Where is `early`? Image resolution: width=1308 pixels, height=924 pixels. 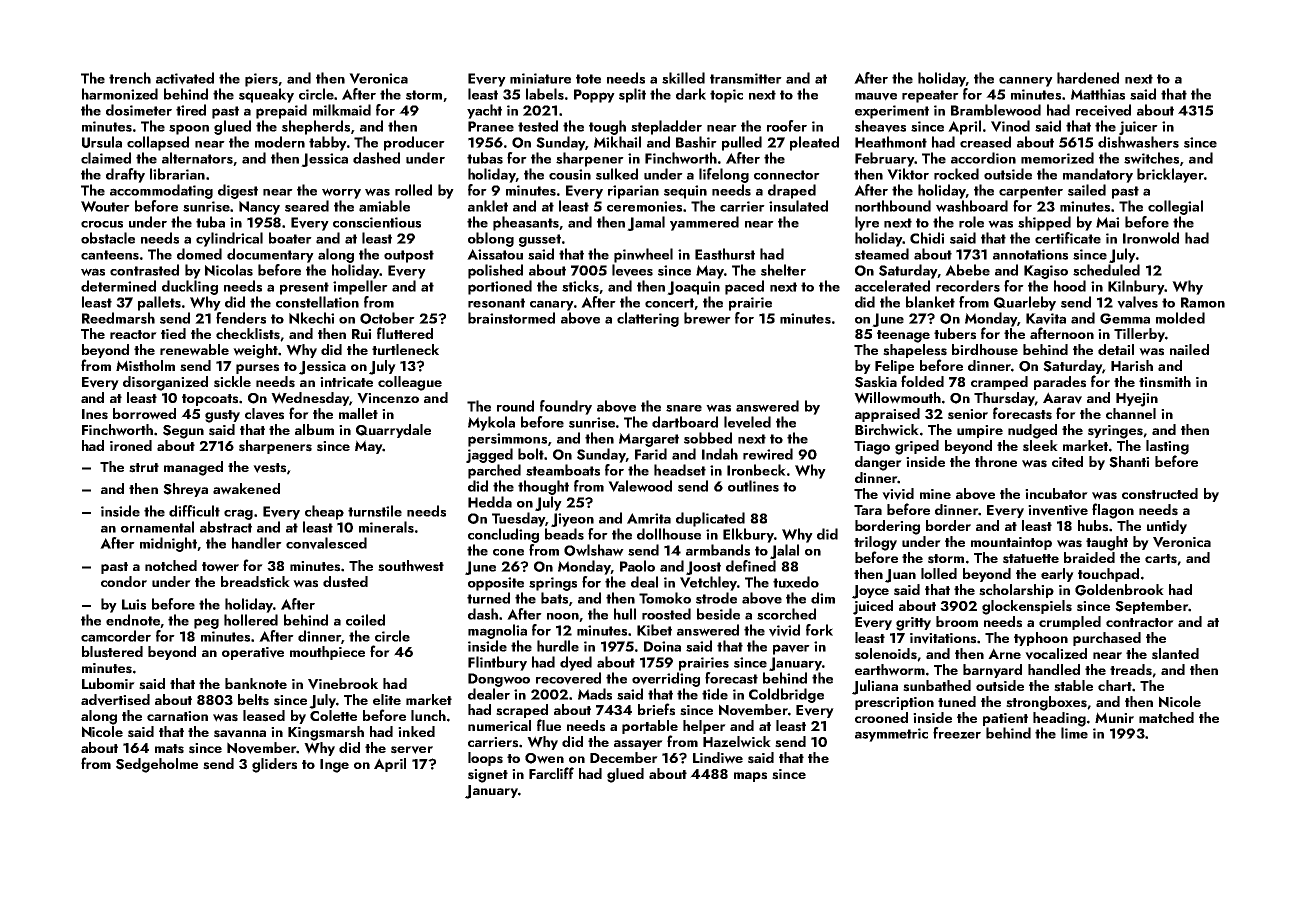 early is located at coordinates (1057, 575).
